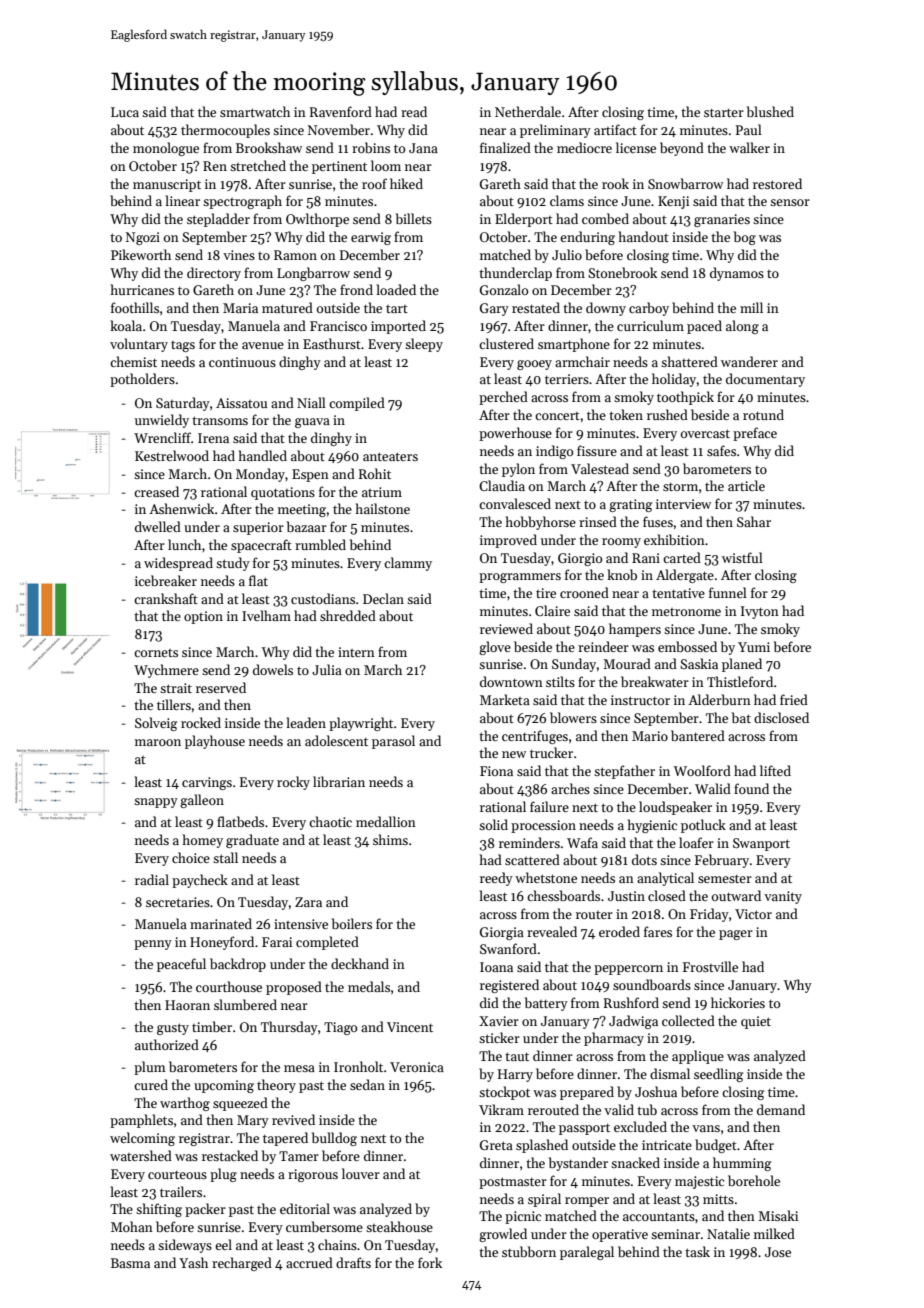 The image size is (924, 1308). I want to click on Ravenford, so click(341, 111).
